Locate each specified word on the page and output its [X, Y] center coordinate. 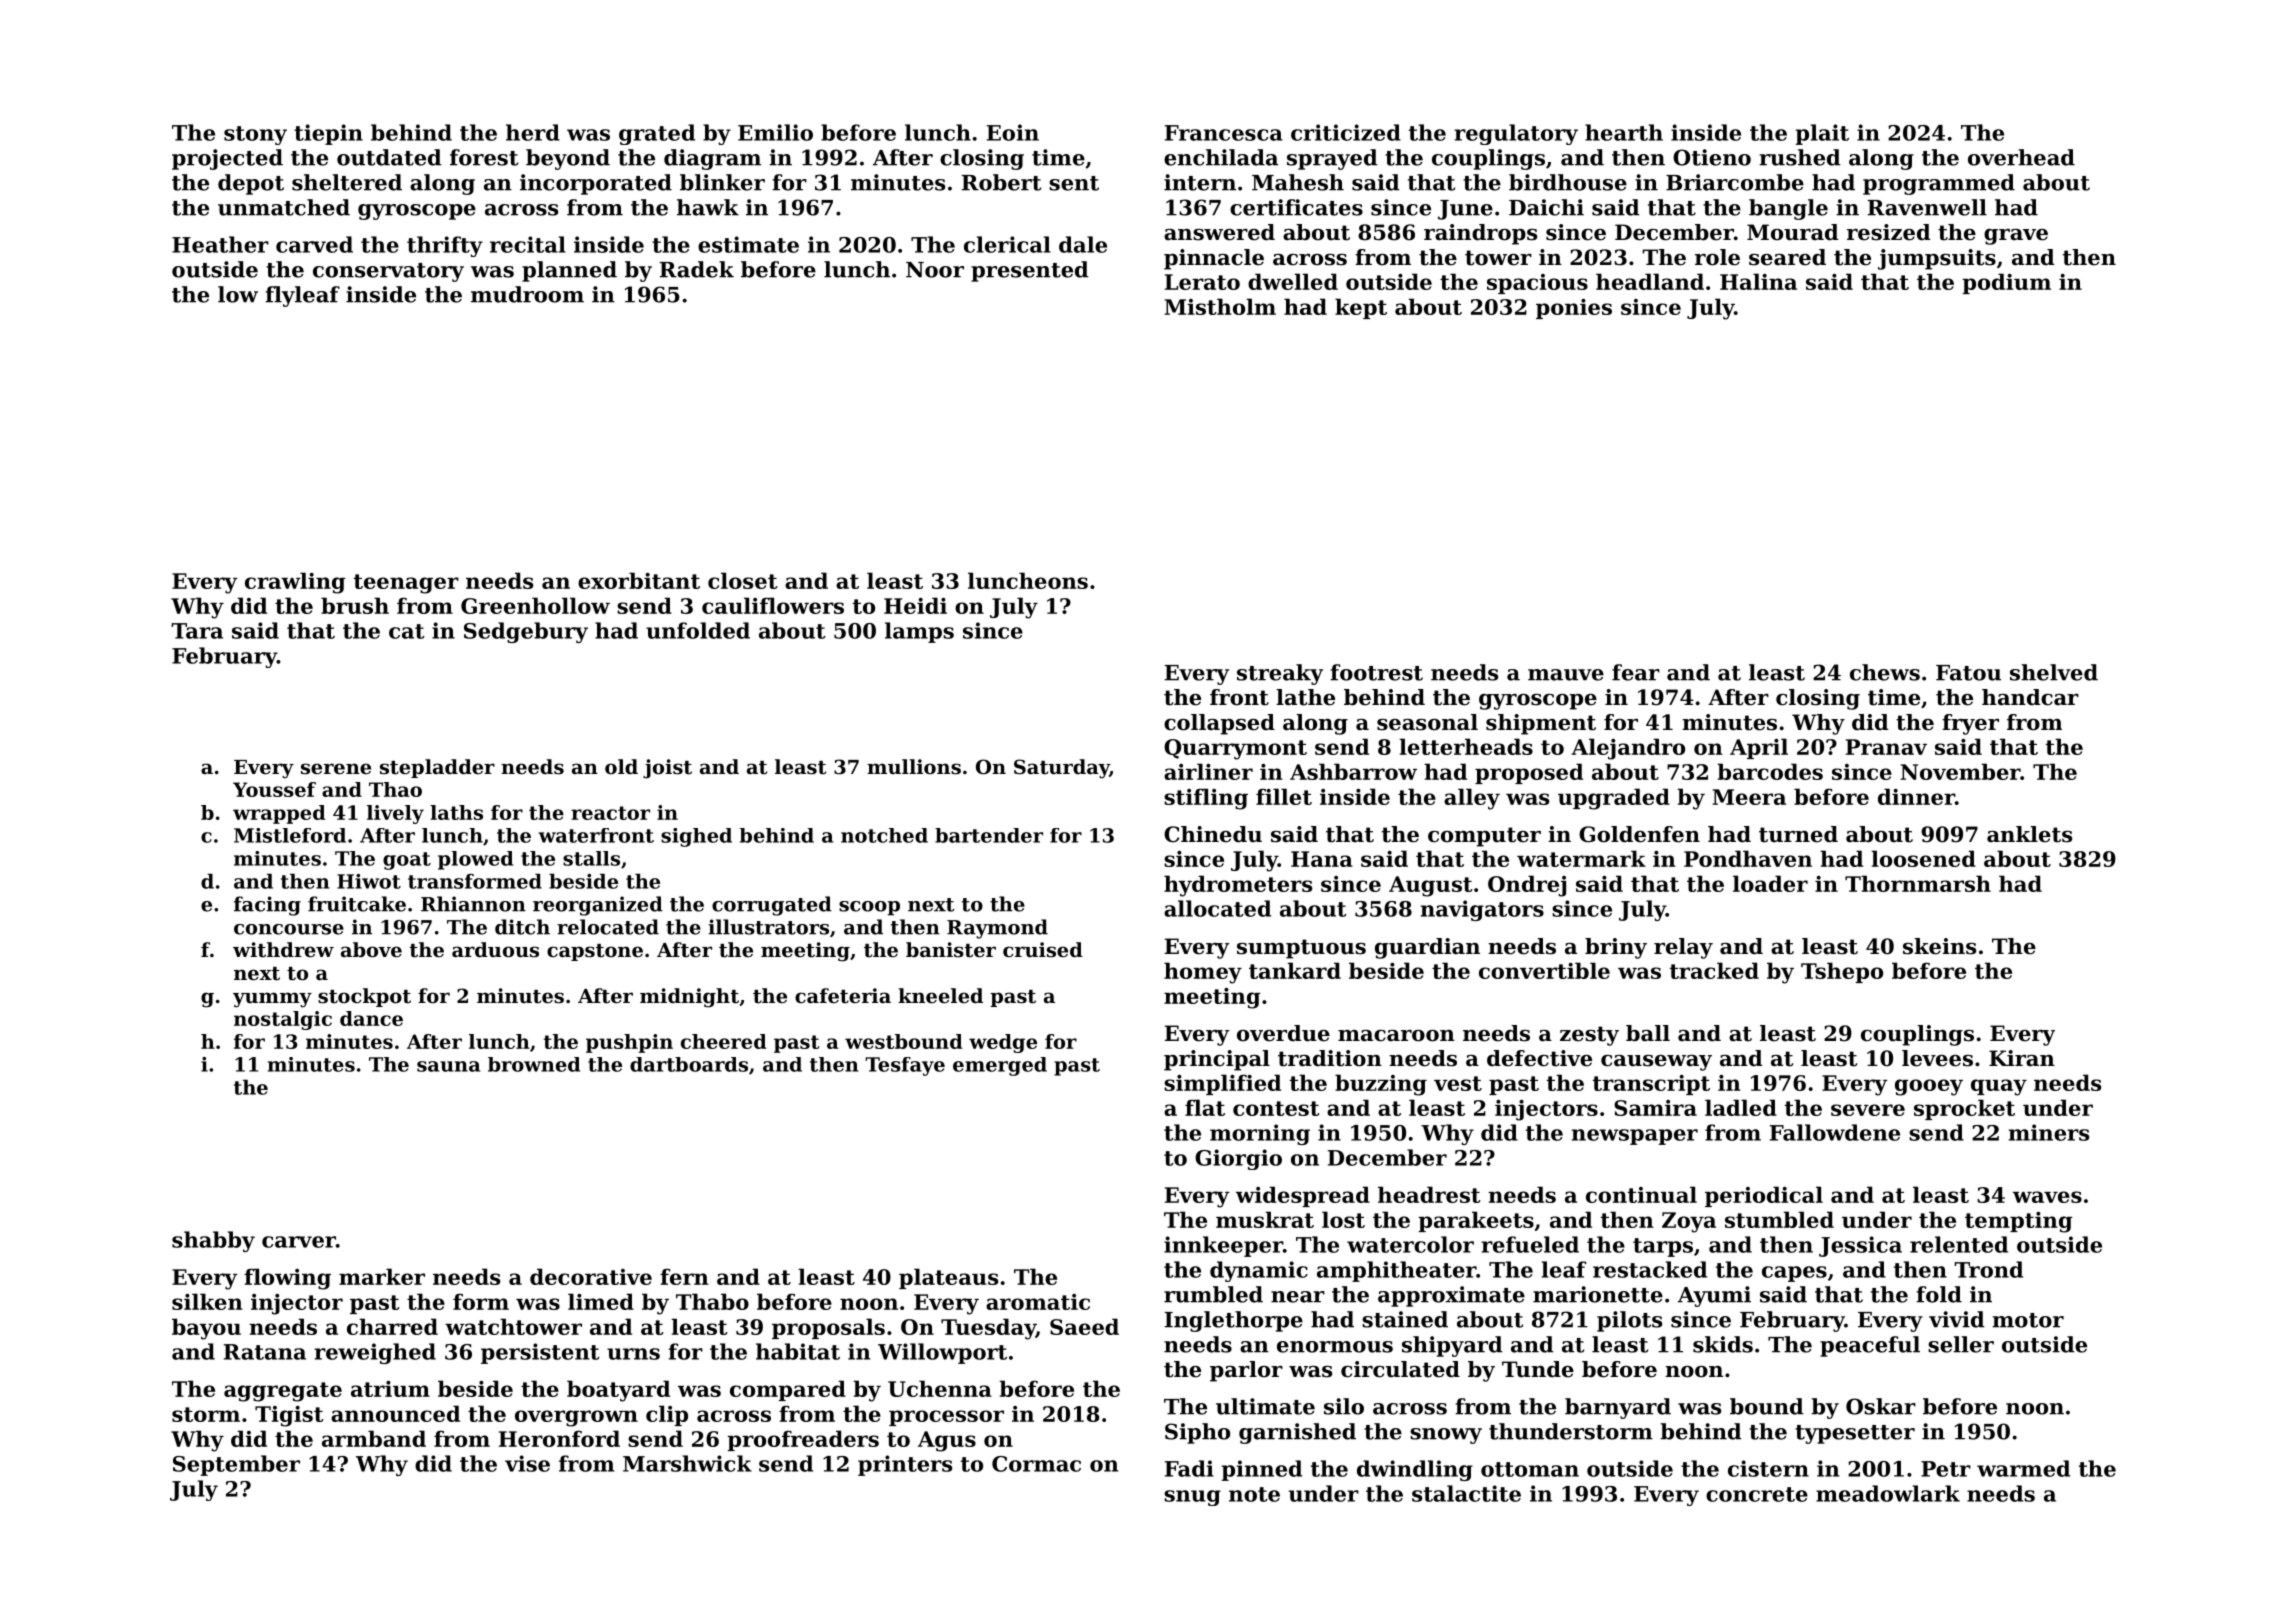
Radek [696, 269]
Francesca [1224, 133]
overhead [2021, 157]
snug [1192, 1498]
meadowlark [1888, 1493]
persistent [540, 1353]
